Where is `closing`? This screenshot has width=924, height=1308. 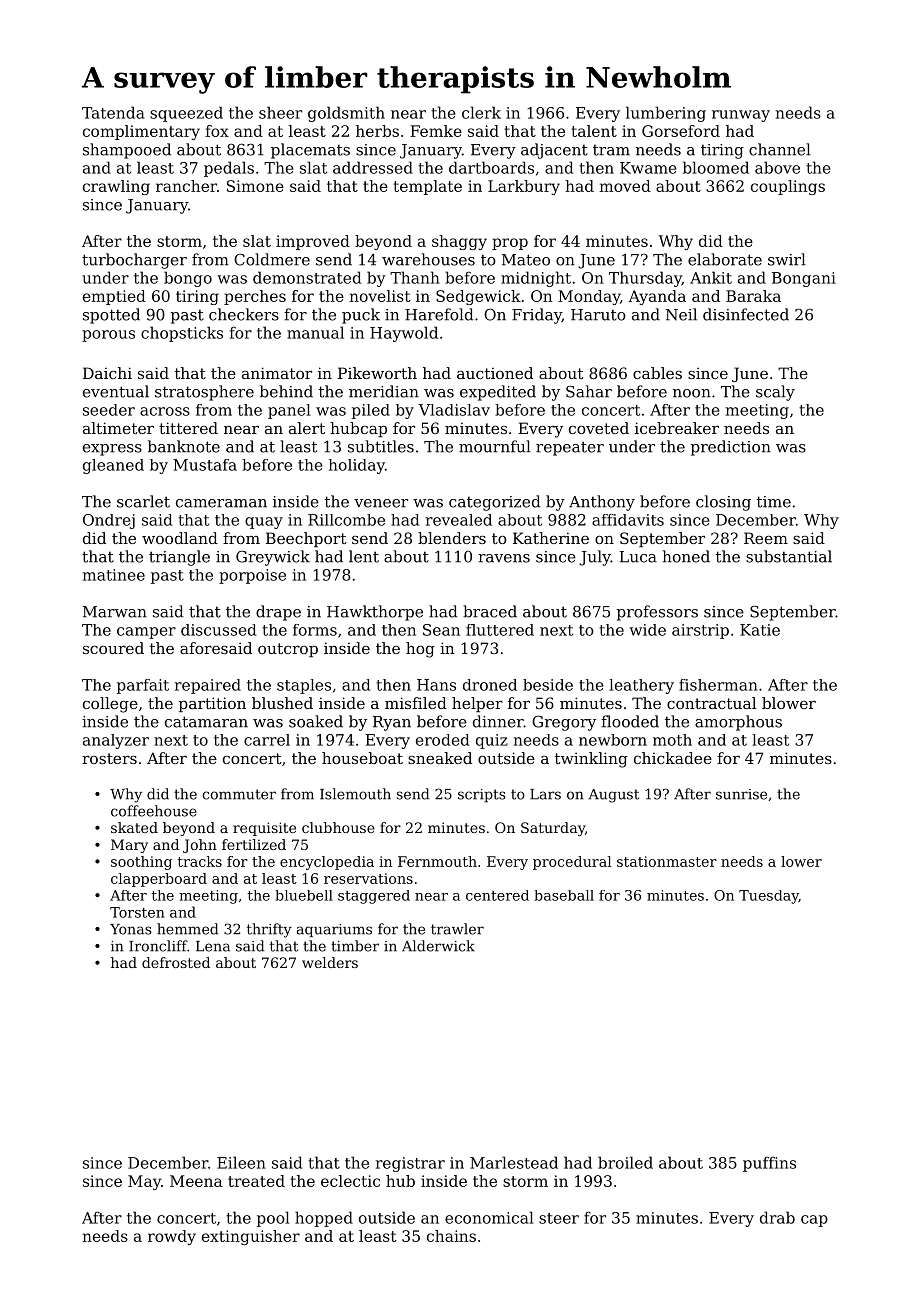
closing is located at coordinates (723, 503).
